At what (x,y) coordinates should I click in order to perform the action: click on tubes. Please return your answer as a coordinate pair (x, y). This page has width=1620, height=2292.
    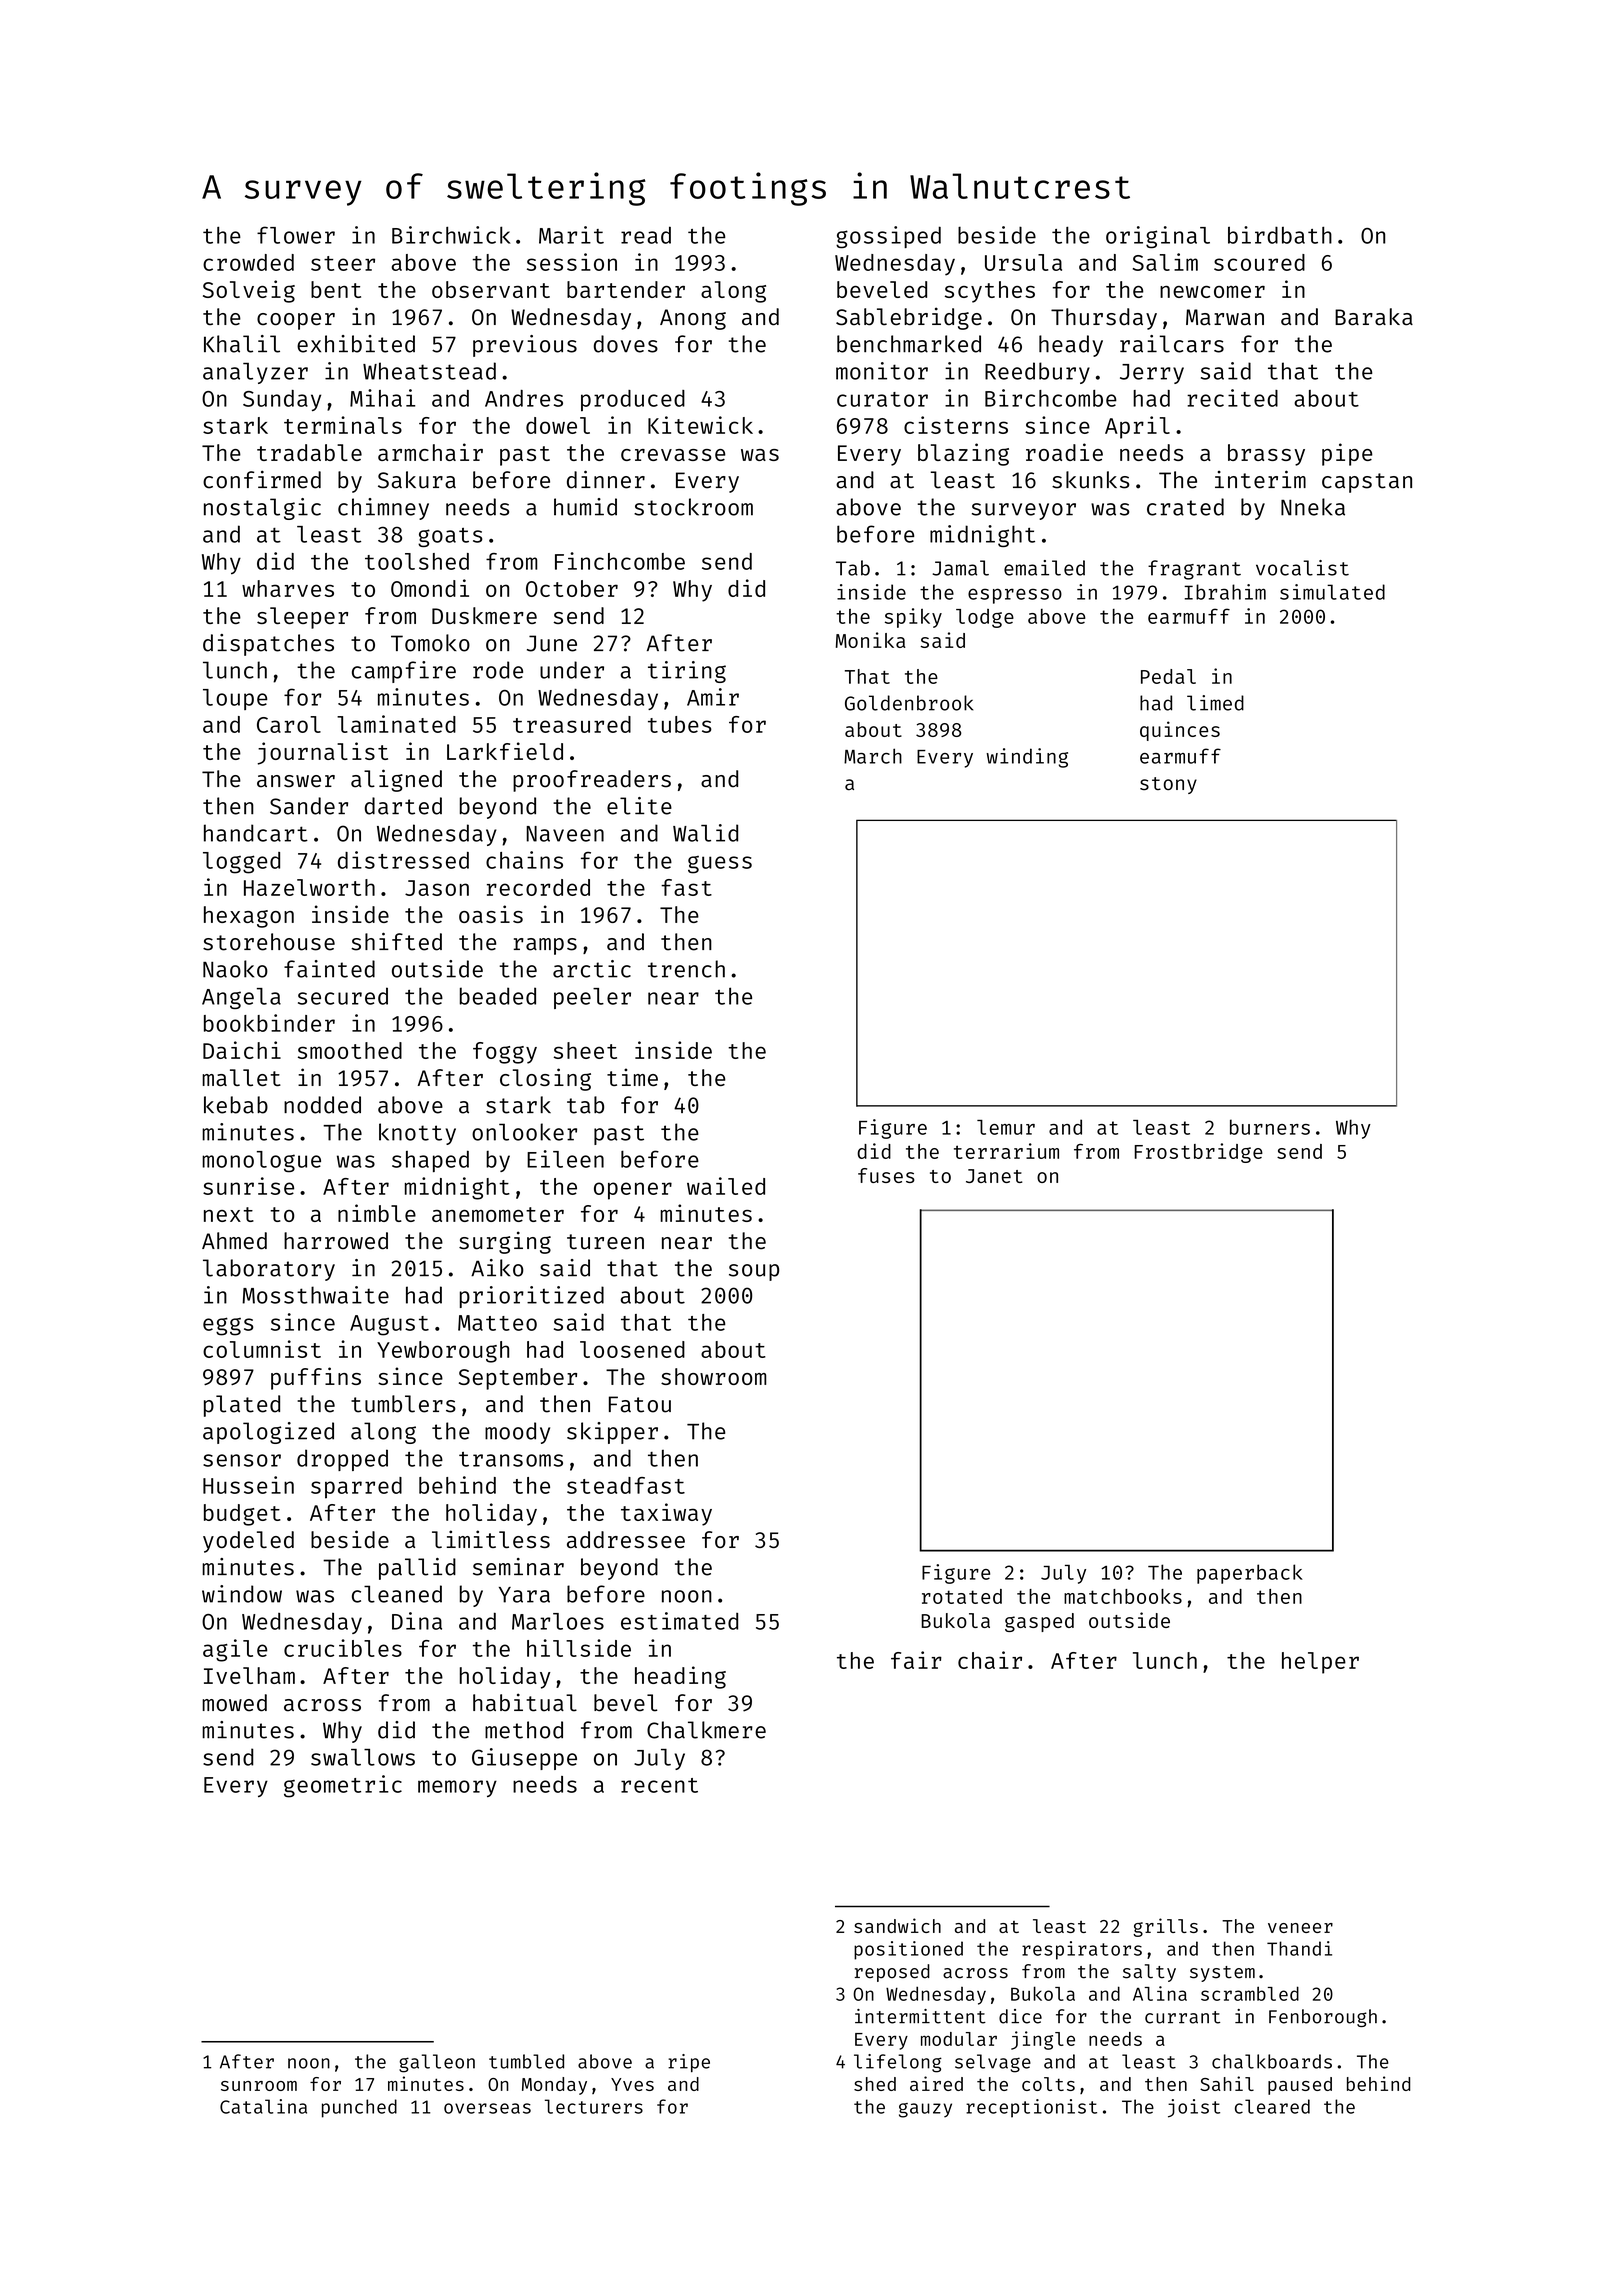
    Looking at the image, I should click on (680, 724).
